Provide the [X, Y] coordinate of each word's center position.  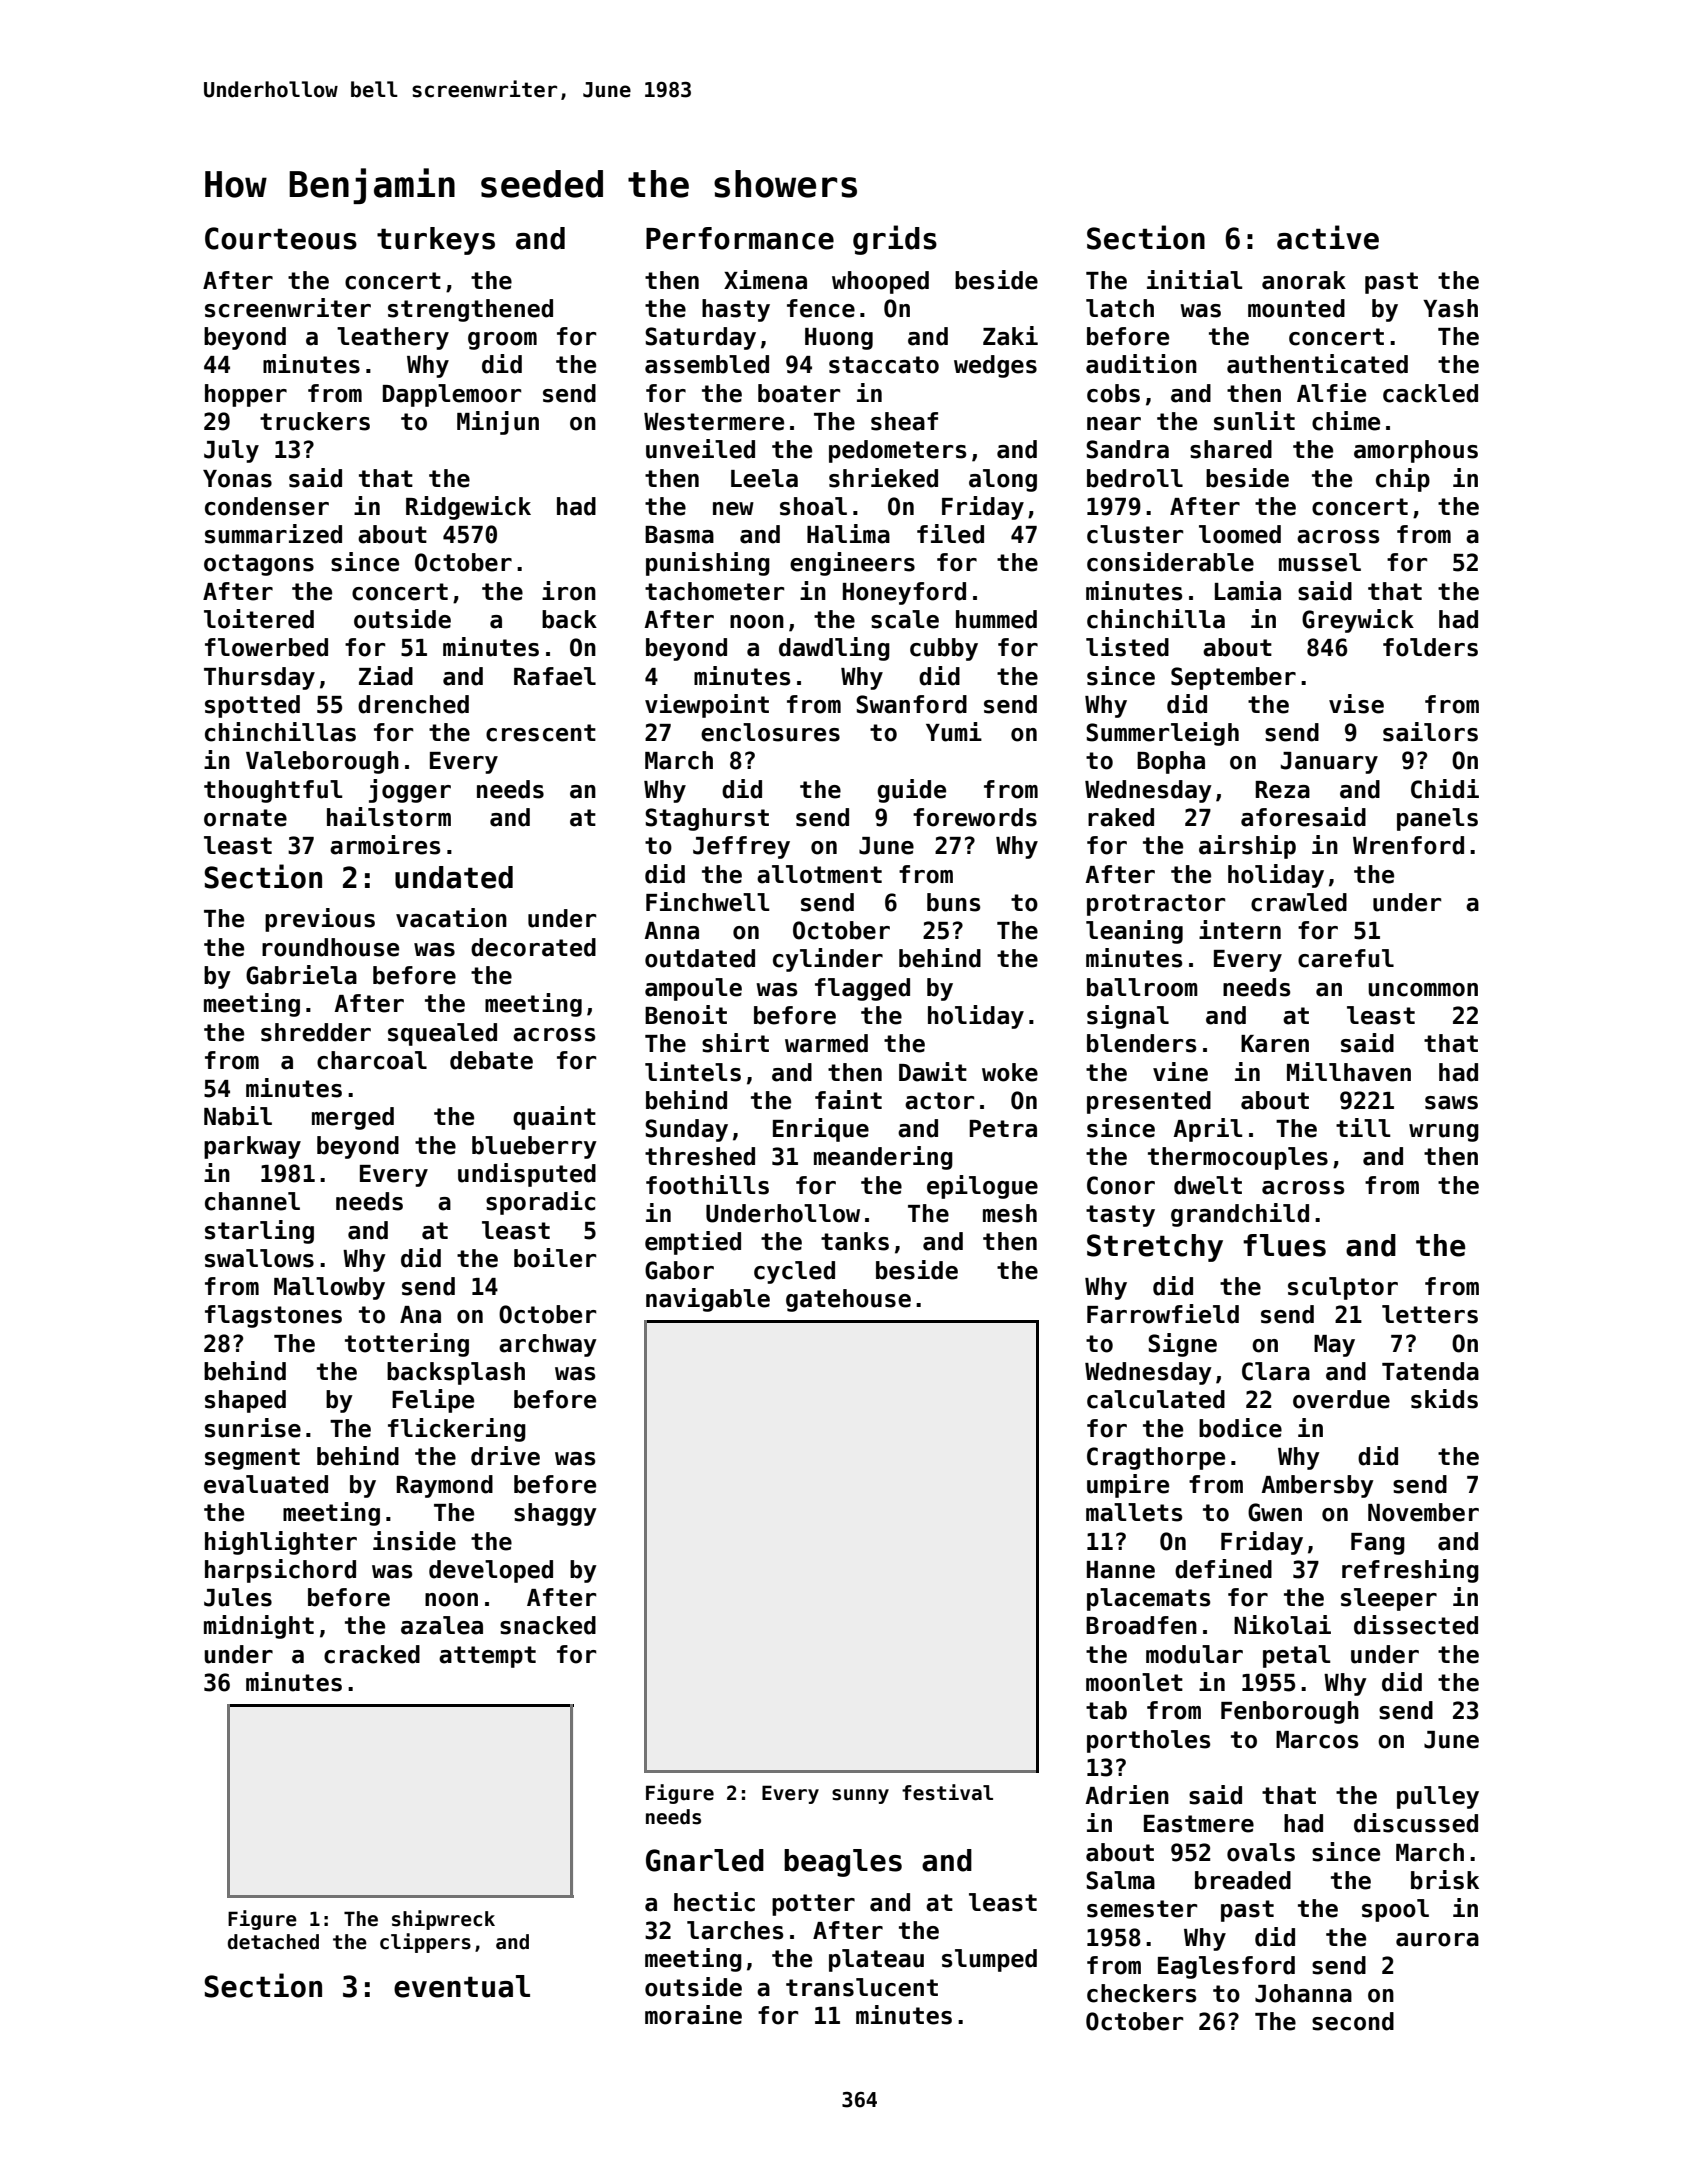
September [1233, 678]
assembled [707, 364]
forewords [975, 817]
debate [491, 1060]
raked [1121, 817]
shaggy [555, 1514]
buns [954, 902]
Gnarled [705, 1860]
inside [414, 1541]
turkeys [436, 241]
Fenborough [1290, 1712]
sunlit [1254, 421]
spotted [252, 706]
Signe [1182, 1345]
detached [273, 1942]
